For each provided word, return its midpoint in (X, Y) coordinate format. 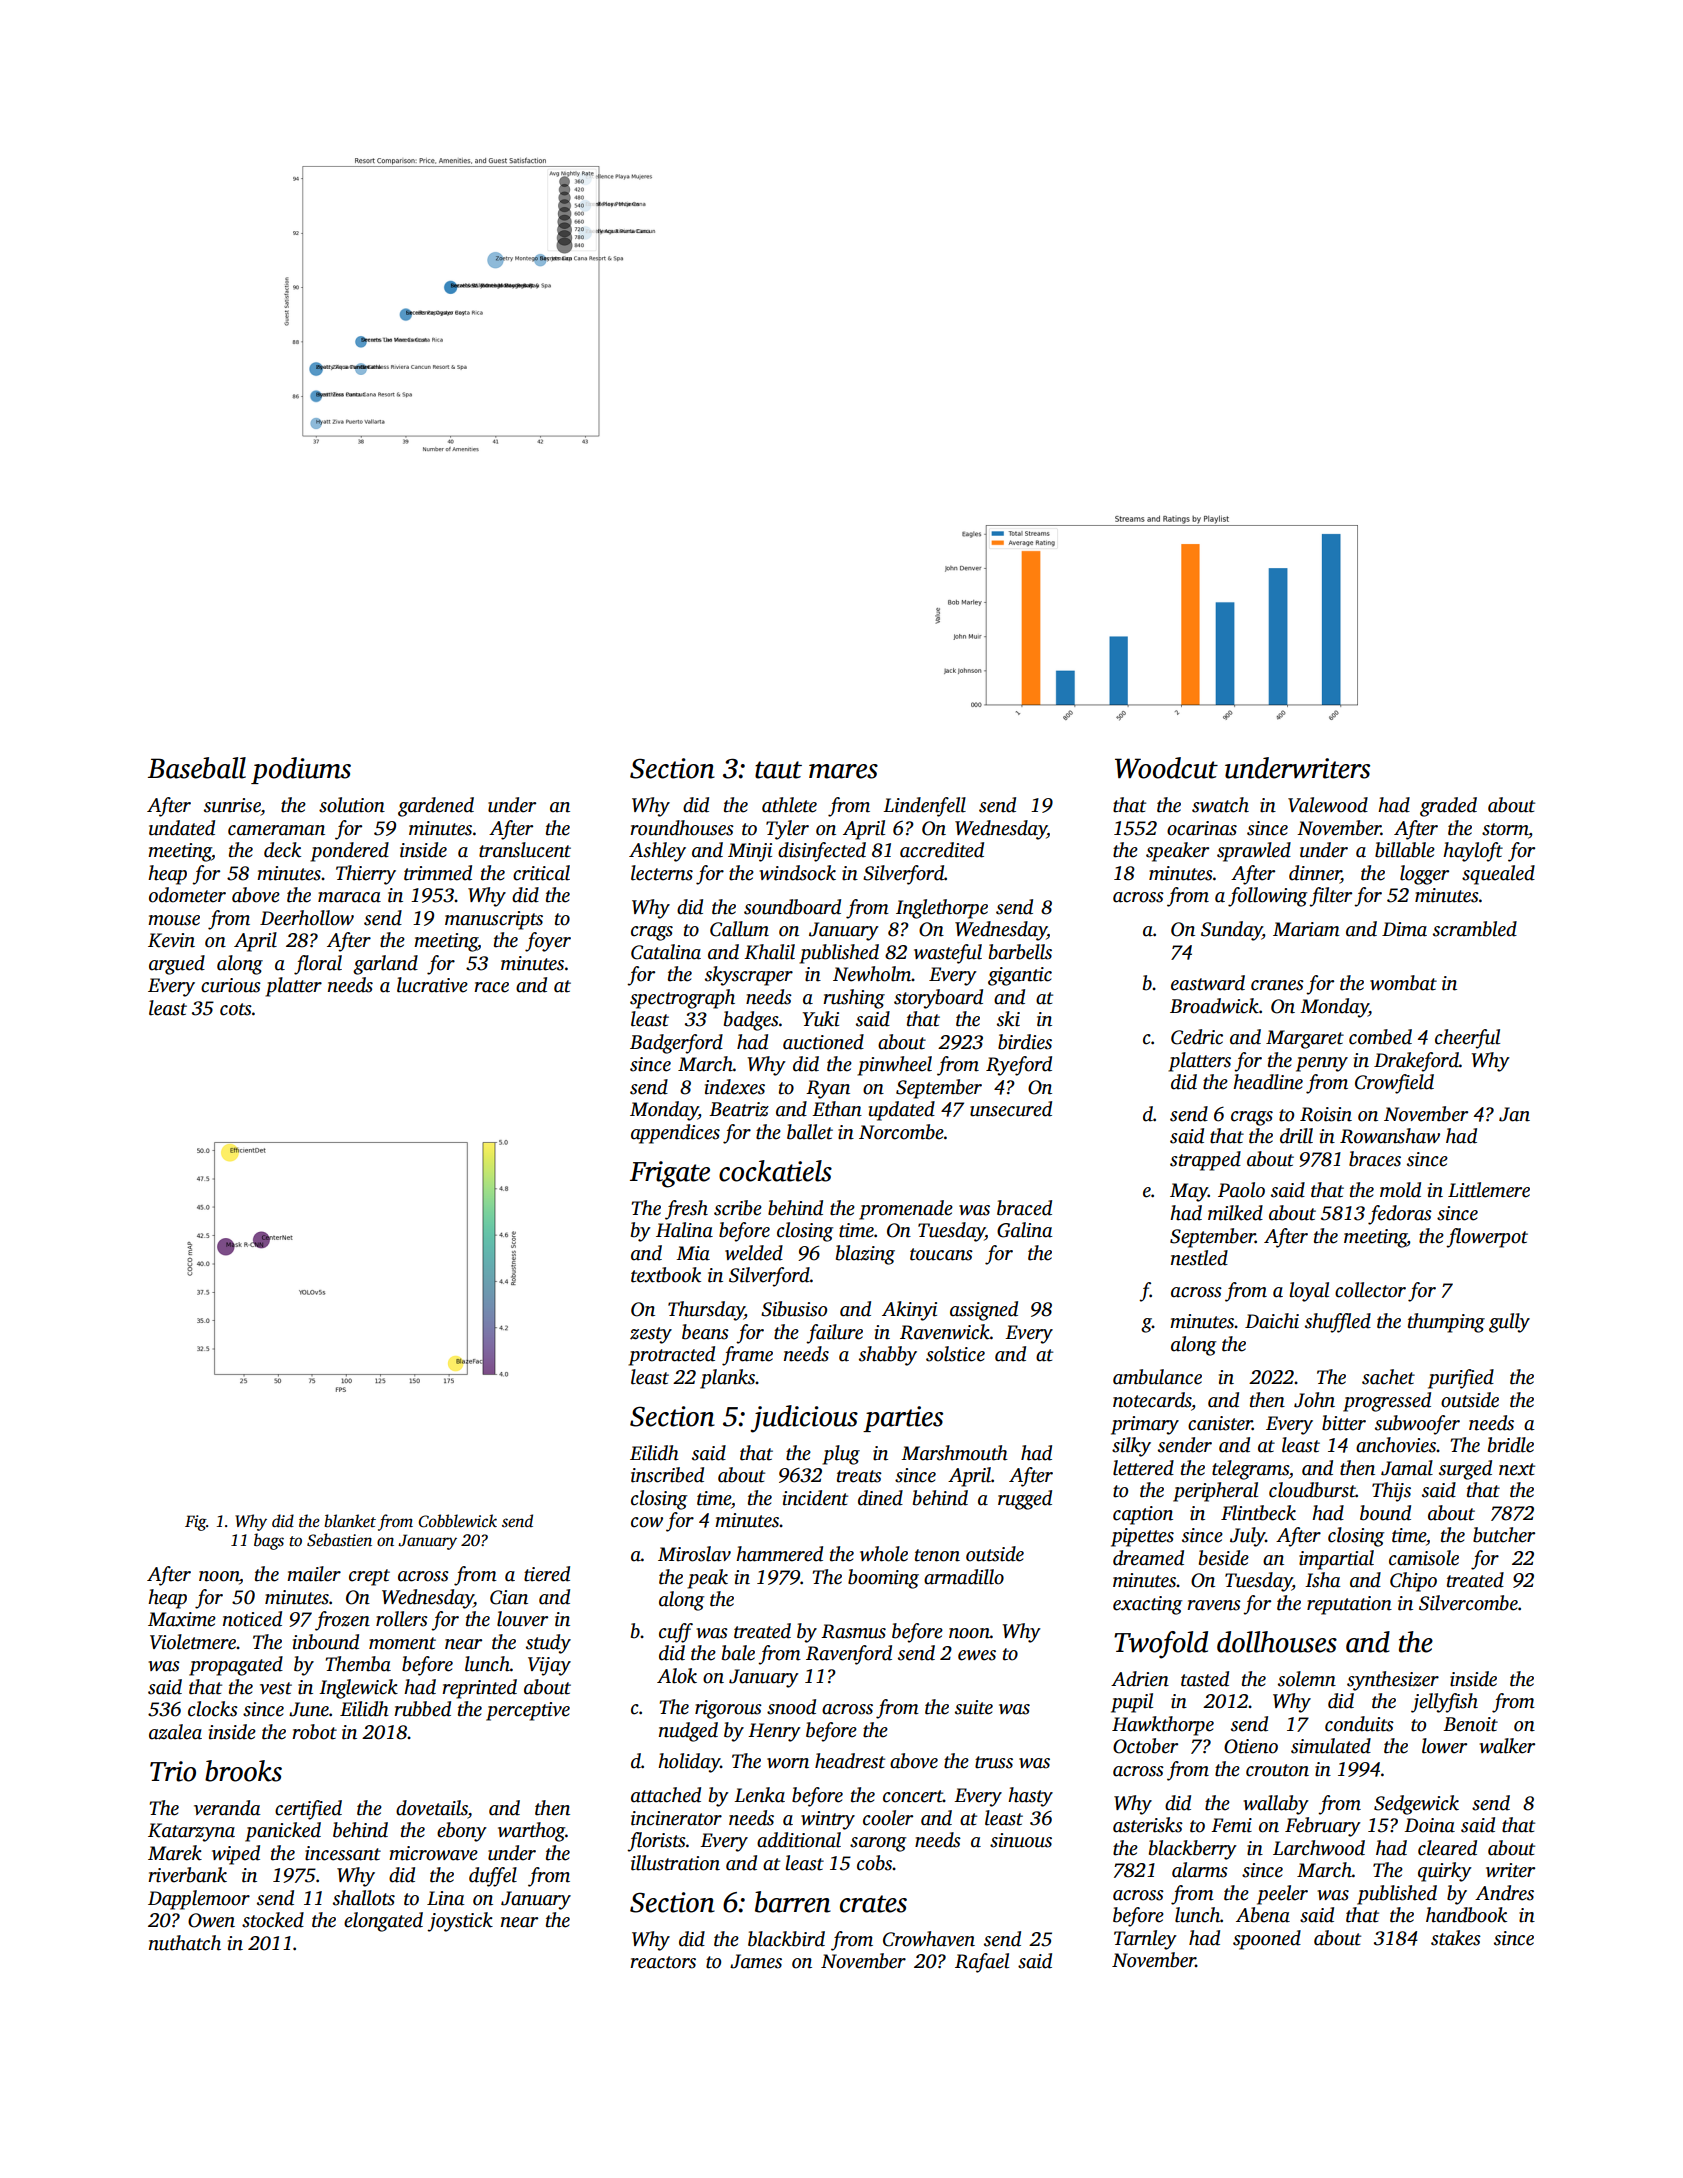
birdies (1025, 1042)
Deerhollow (307, 918)
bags (269, 1541)
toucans (941, 1254)
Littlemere (1489, 1190)
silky (1131, 1447)
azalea (175, 1732)
